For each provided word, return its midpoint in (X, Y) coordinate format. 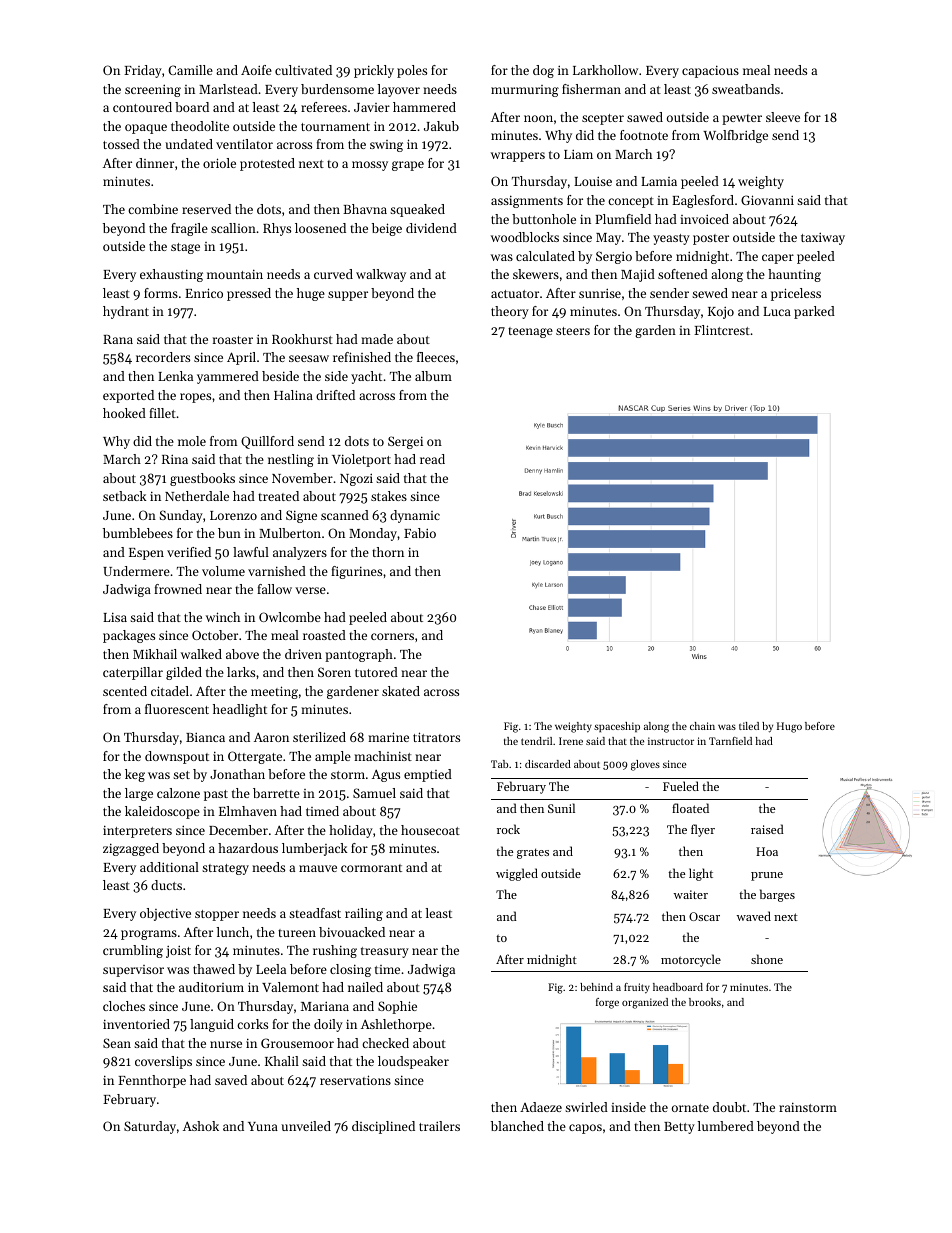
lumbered (726, 1126)
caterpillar (133, 673)
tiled (749, 726)
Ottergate (255, 757)
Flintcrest (722, 330)
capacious (710, 72)
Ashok (201, 1126)
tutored (376, 672)
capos (585, 1129)
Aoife (256, 70)
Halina (293, 395)
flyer (703, 830)
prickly (374, 71)
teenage (530, 332)
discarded (548, 764)
